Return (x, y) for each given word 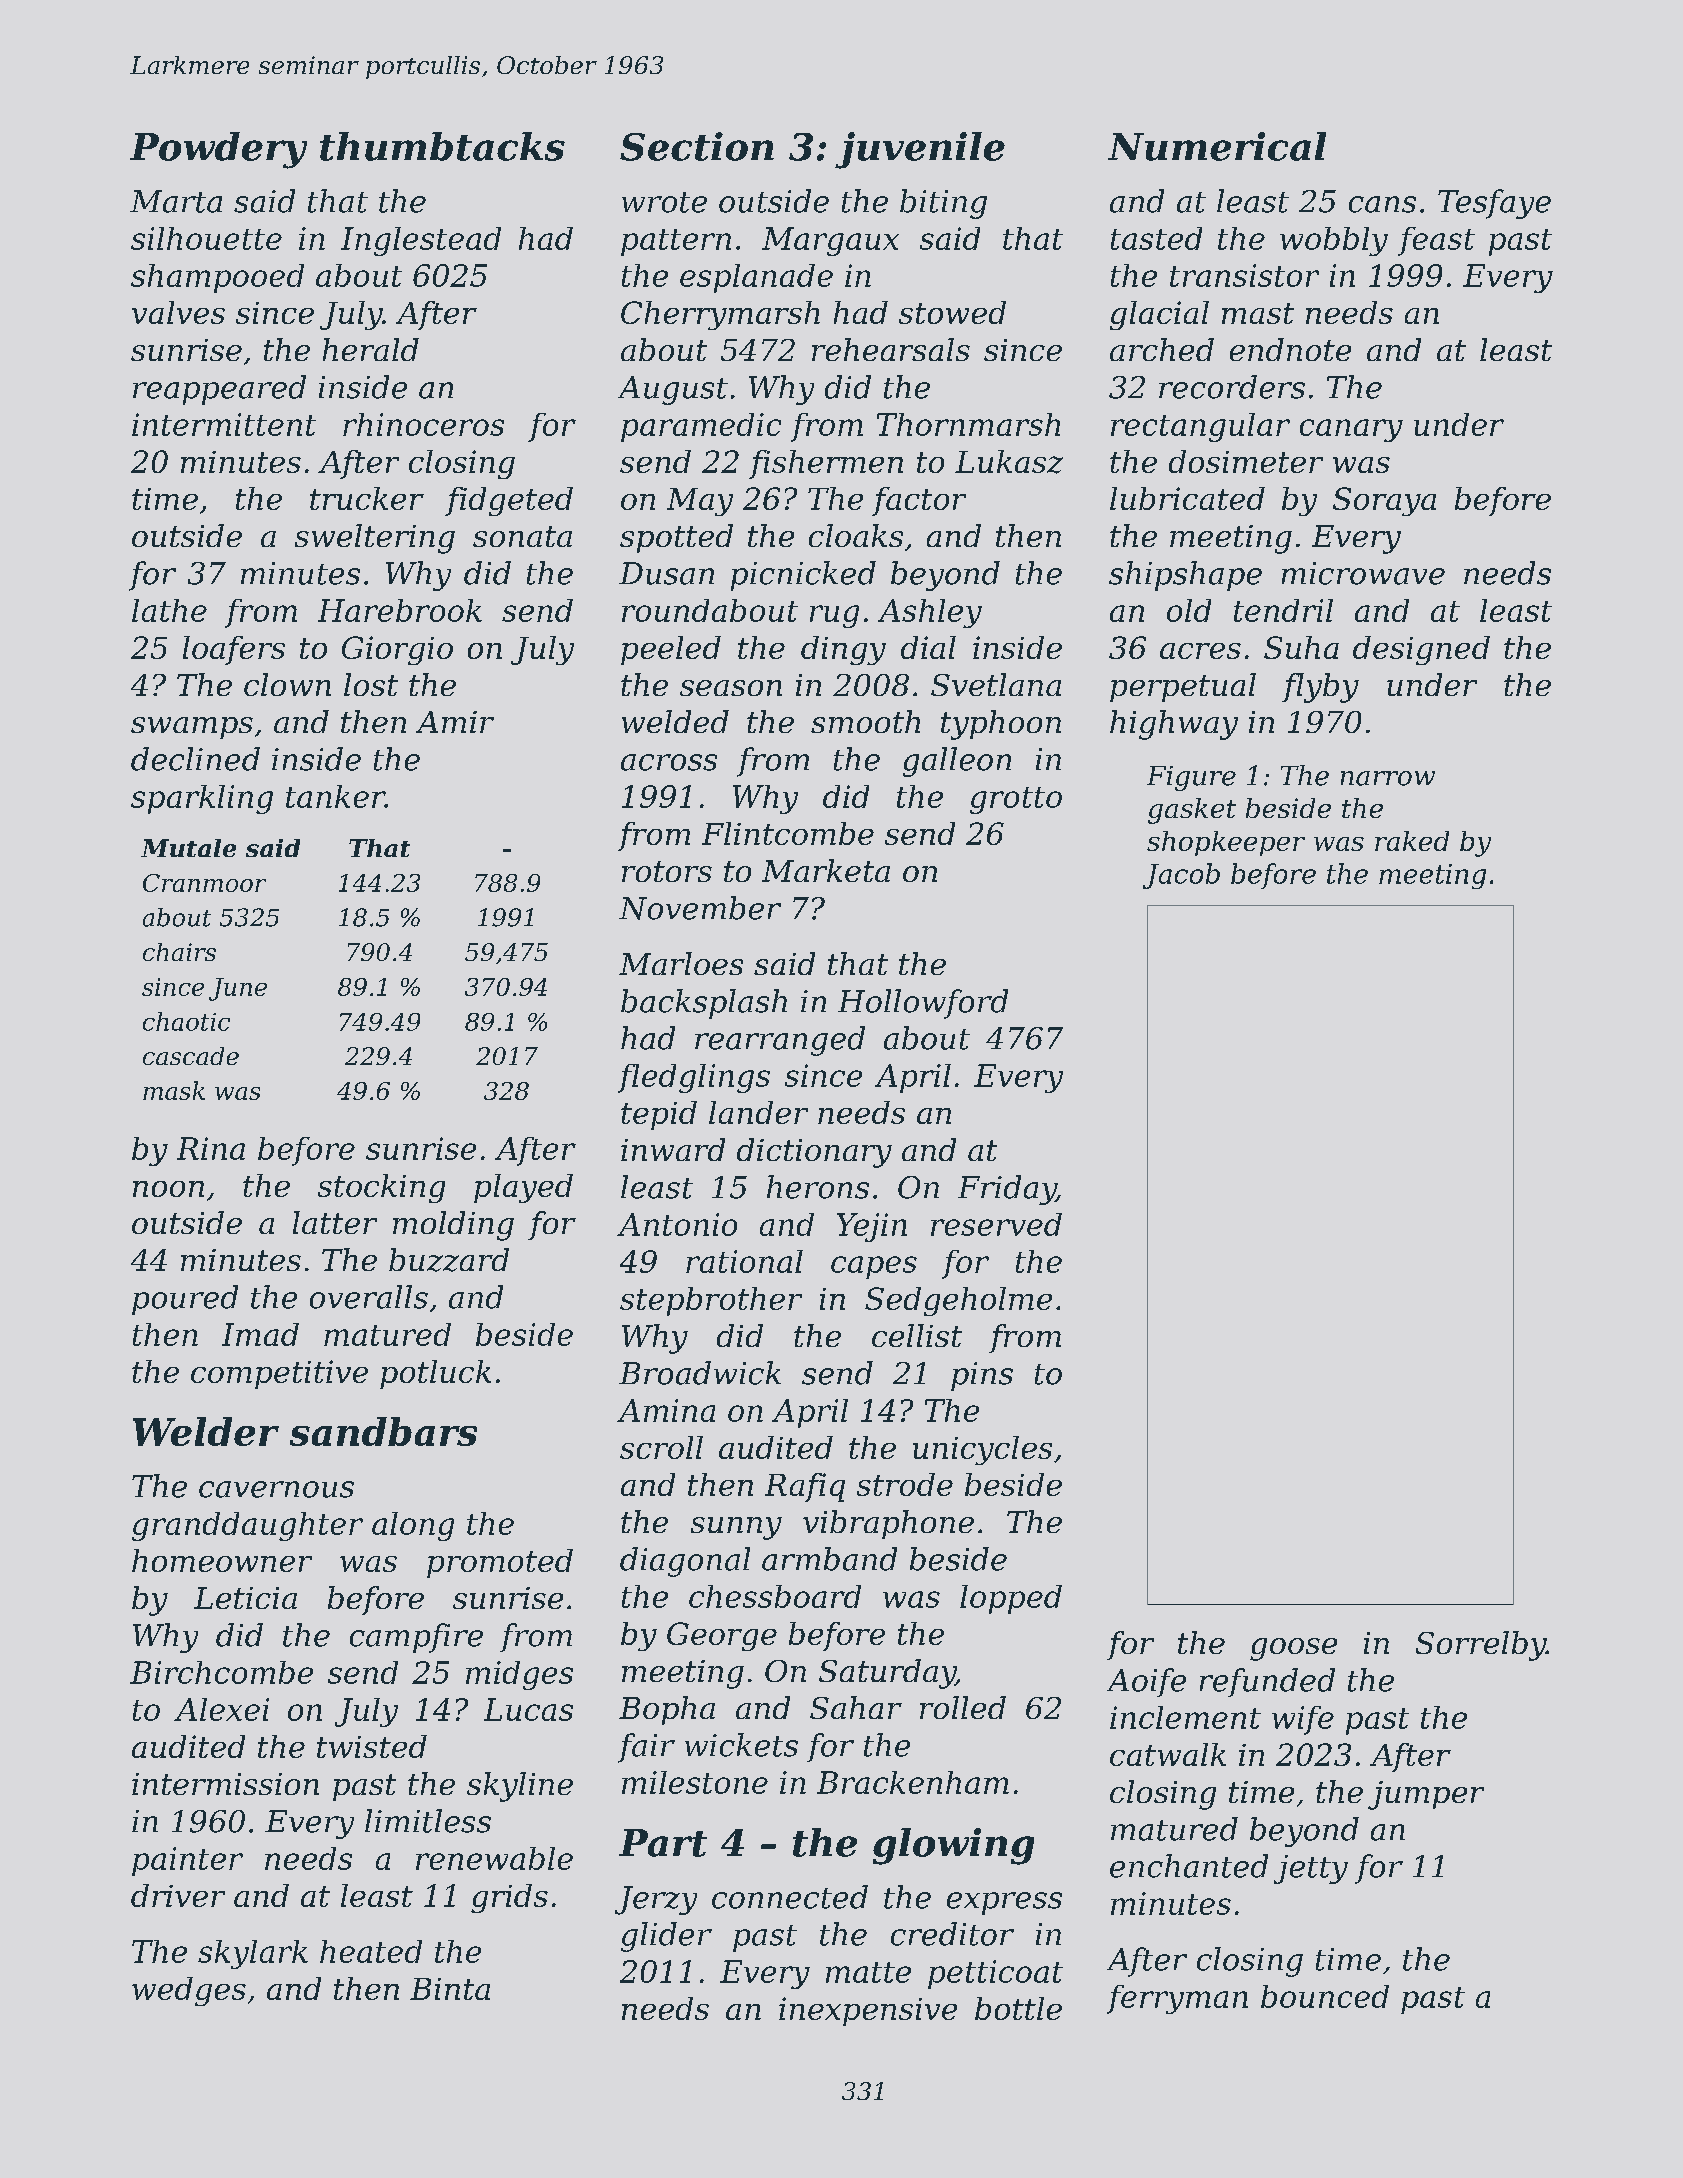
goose (1293, 1649)
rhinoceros (423, 424)
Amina (666, 1410)
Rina (211, 1148)
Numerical (1217, 146)
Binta (450, 1989)
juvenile (920, 150)
